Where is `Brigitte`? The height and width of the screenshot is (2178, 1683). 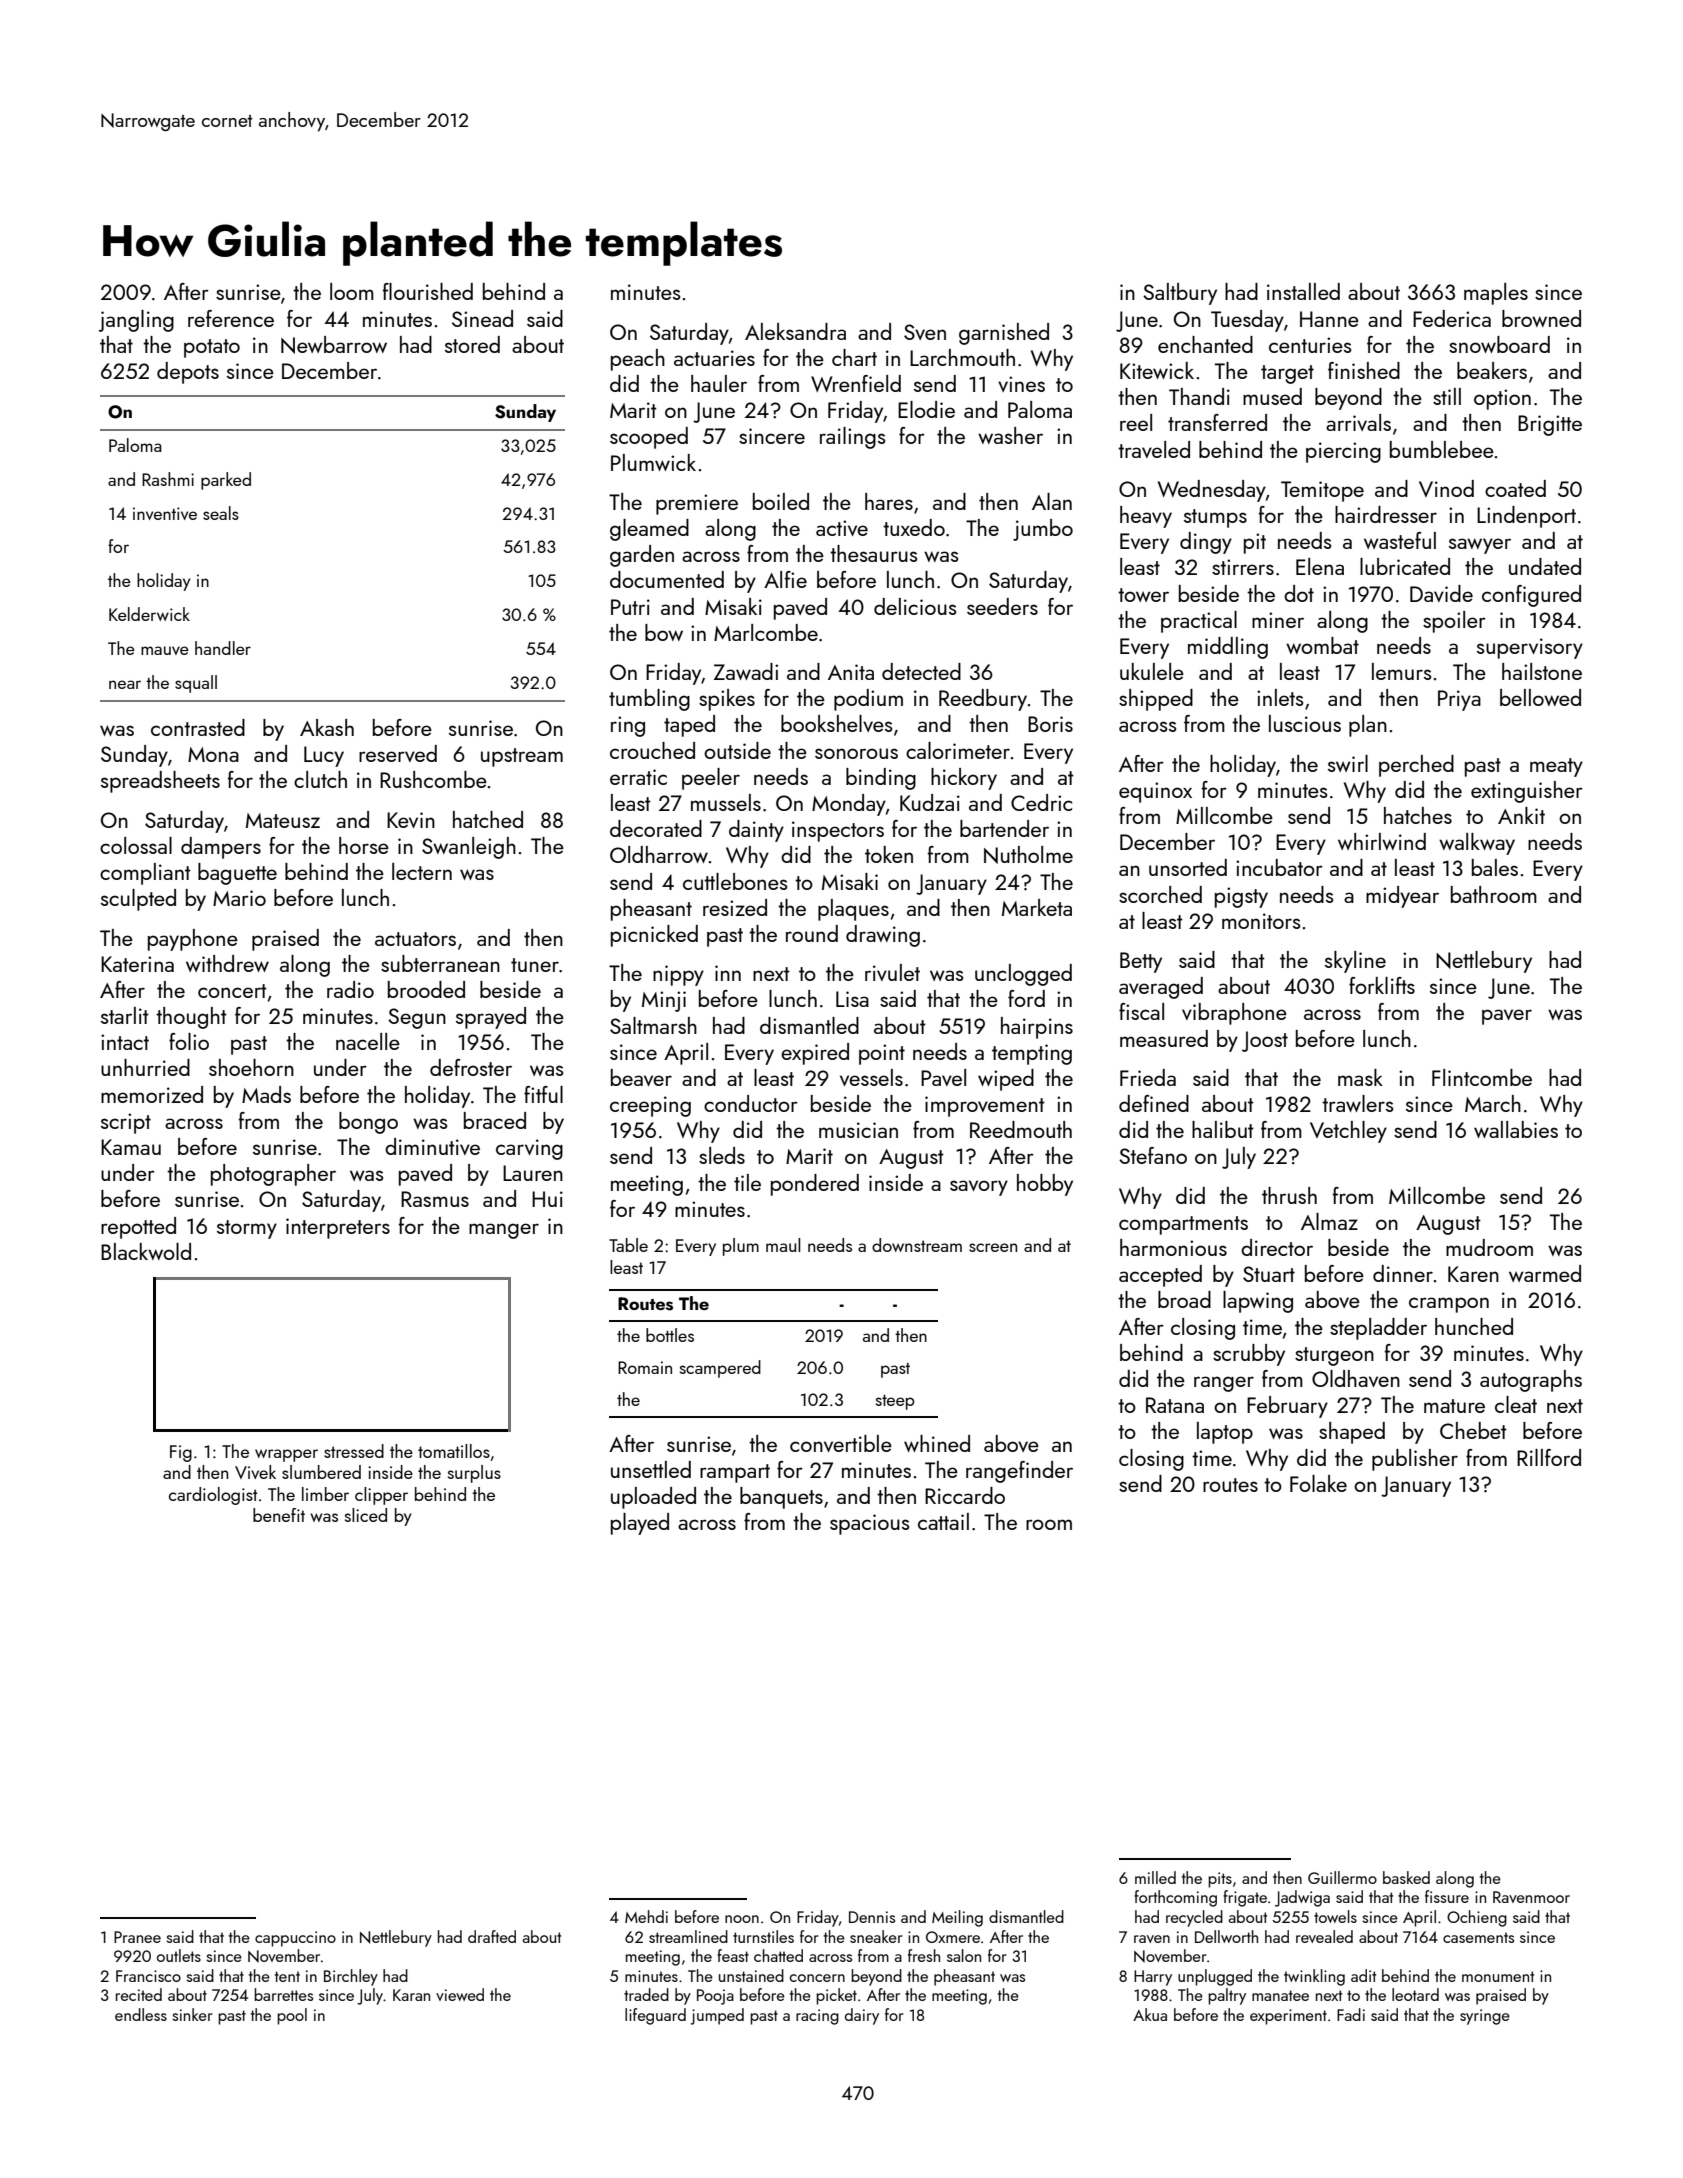
Brigitte is located at coordinates (1550, 425).
